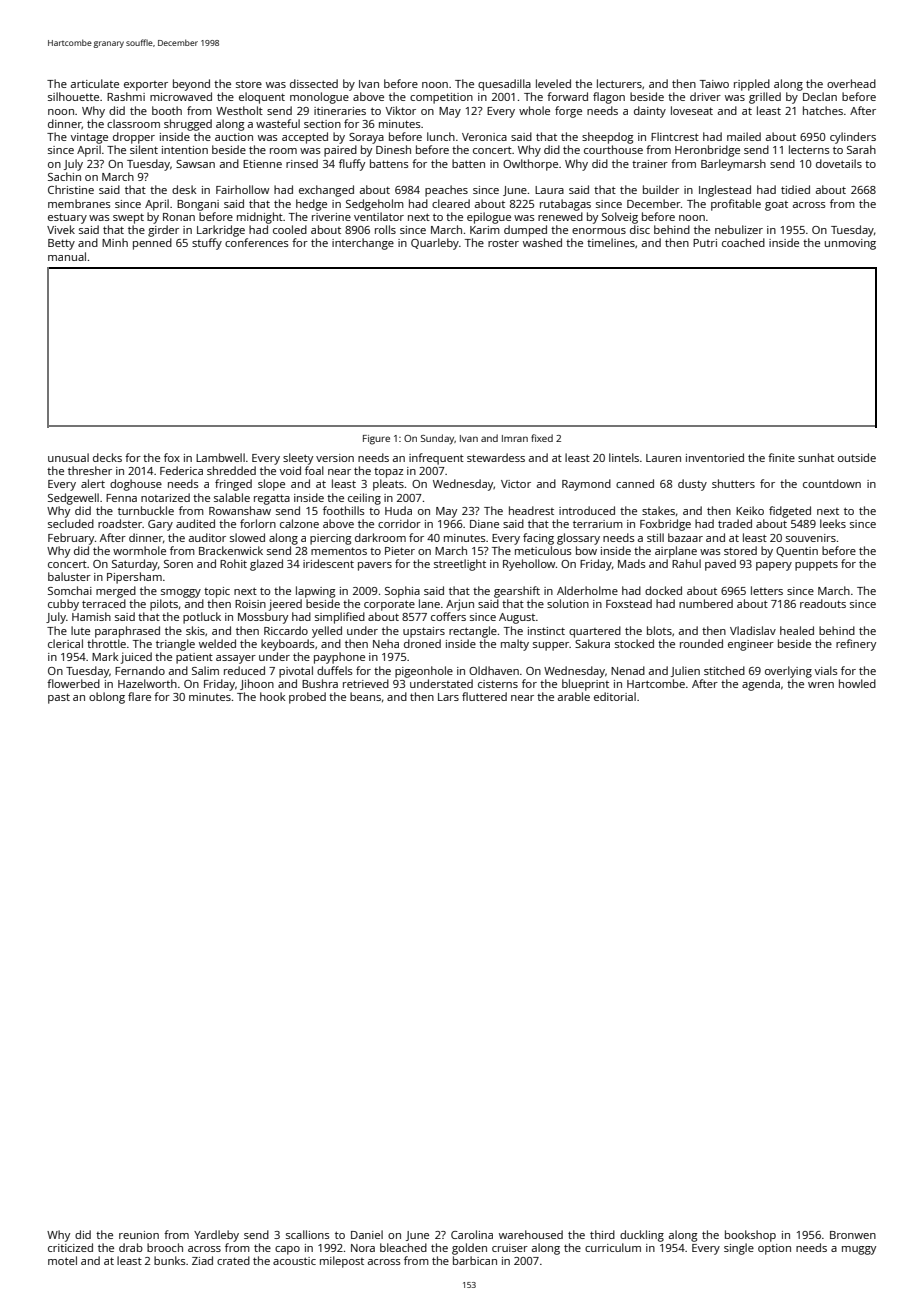 The height and width of the document is (1308, 924). I want to click on articulate, so click(95, 83).
